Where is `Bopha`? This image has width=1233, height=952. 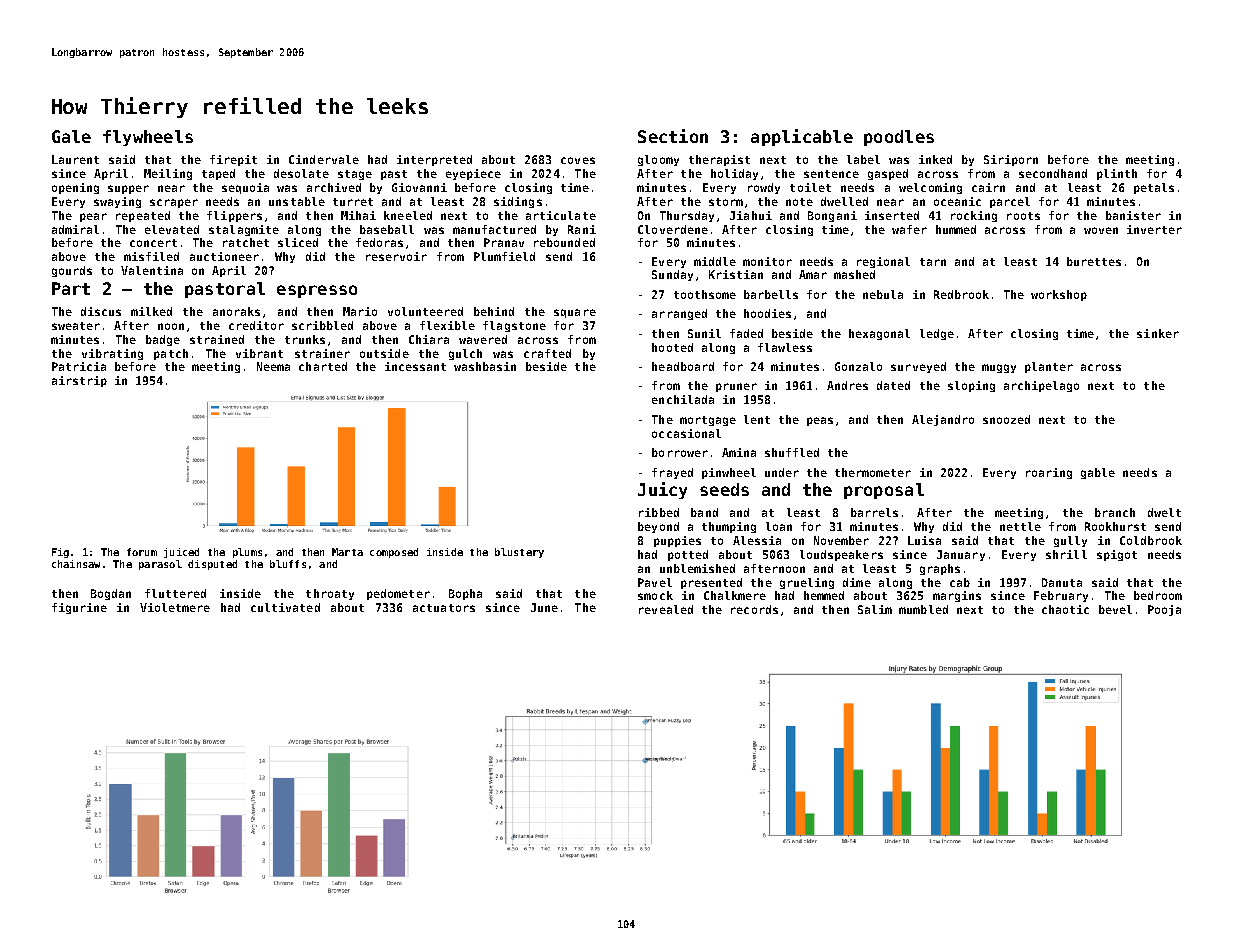 Bopha is located at coordinates (465, 594).
